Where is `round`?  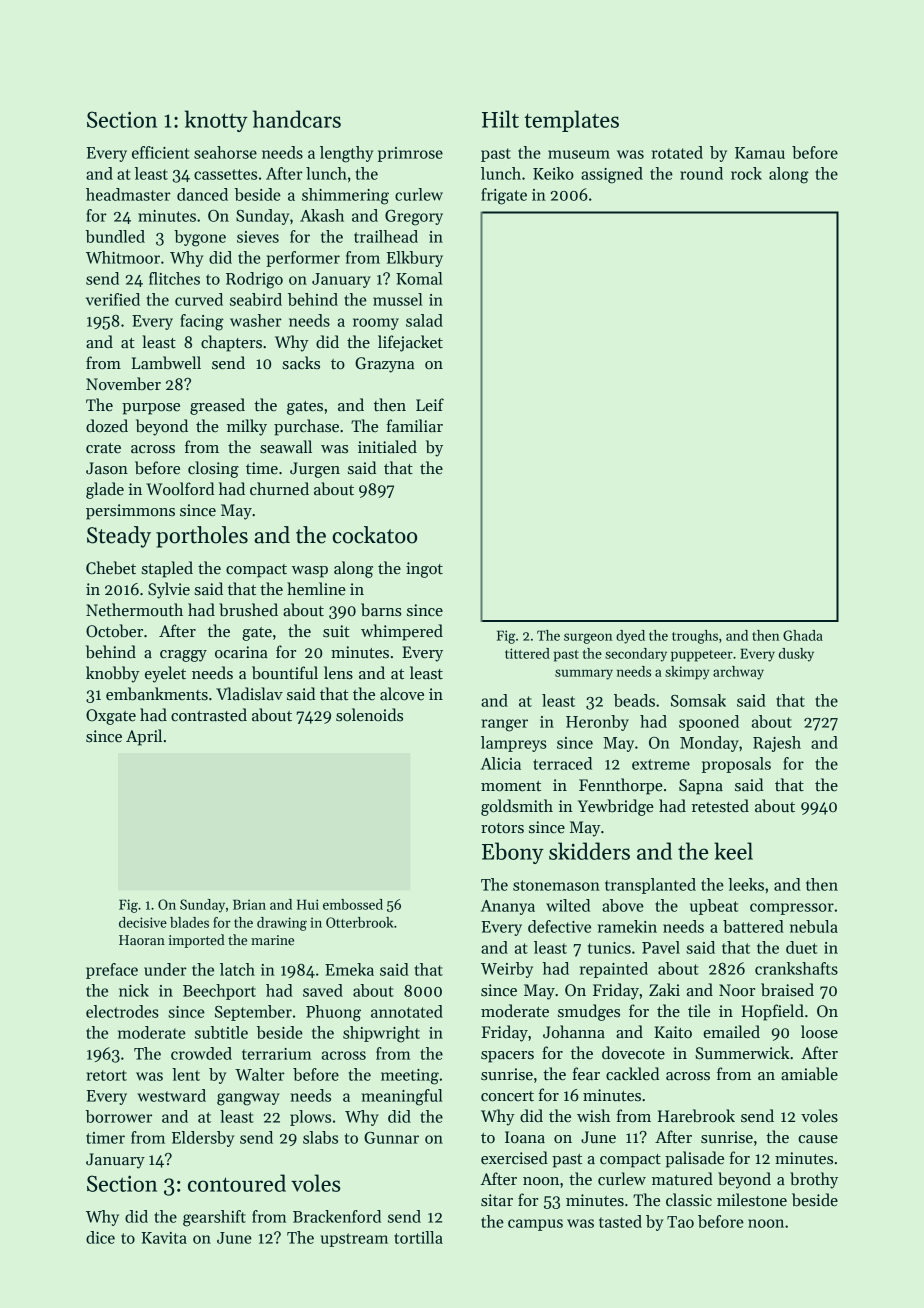
round is located at coordinates (701, 173).
